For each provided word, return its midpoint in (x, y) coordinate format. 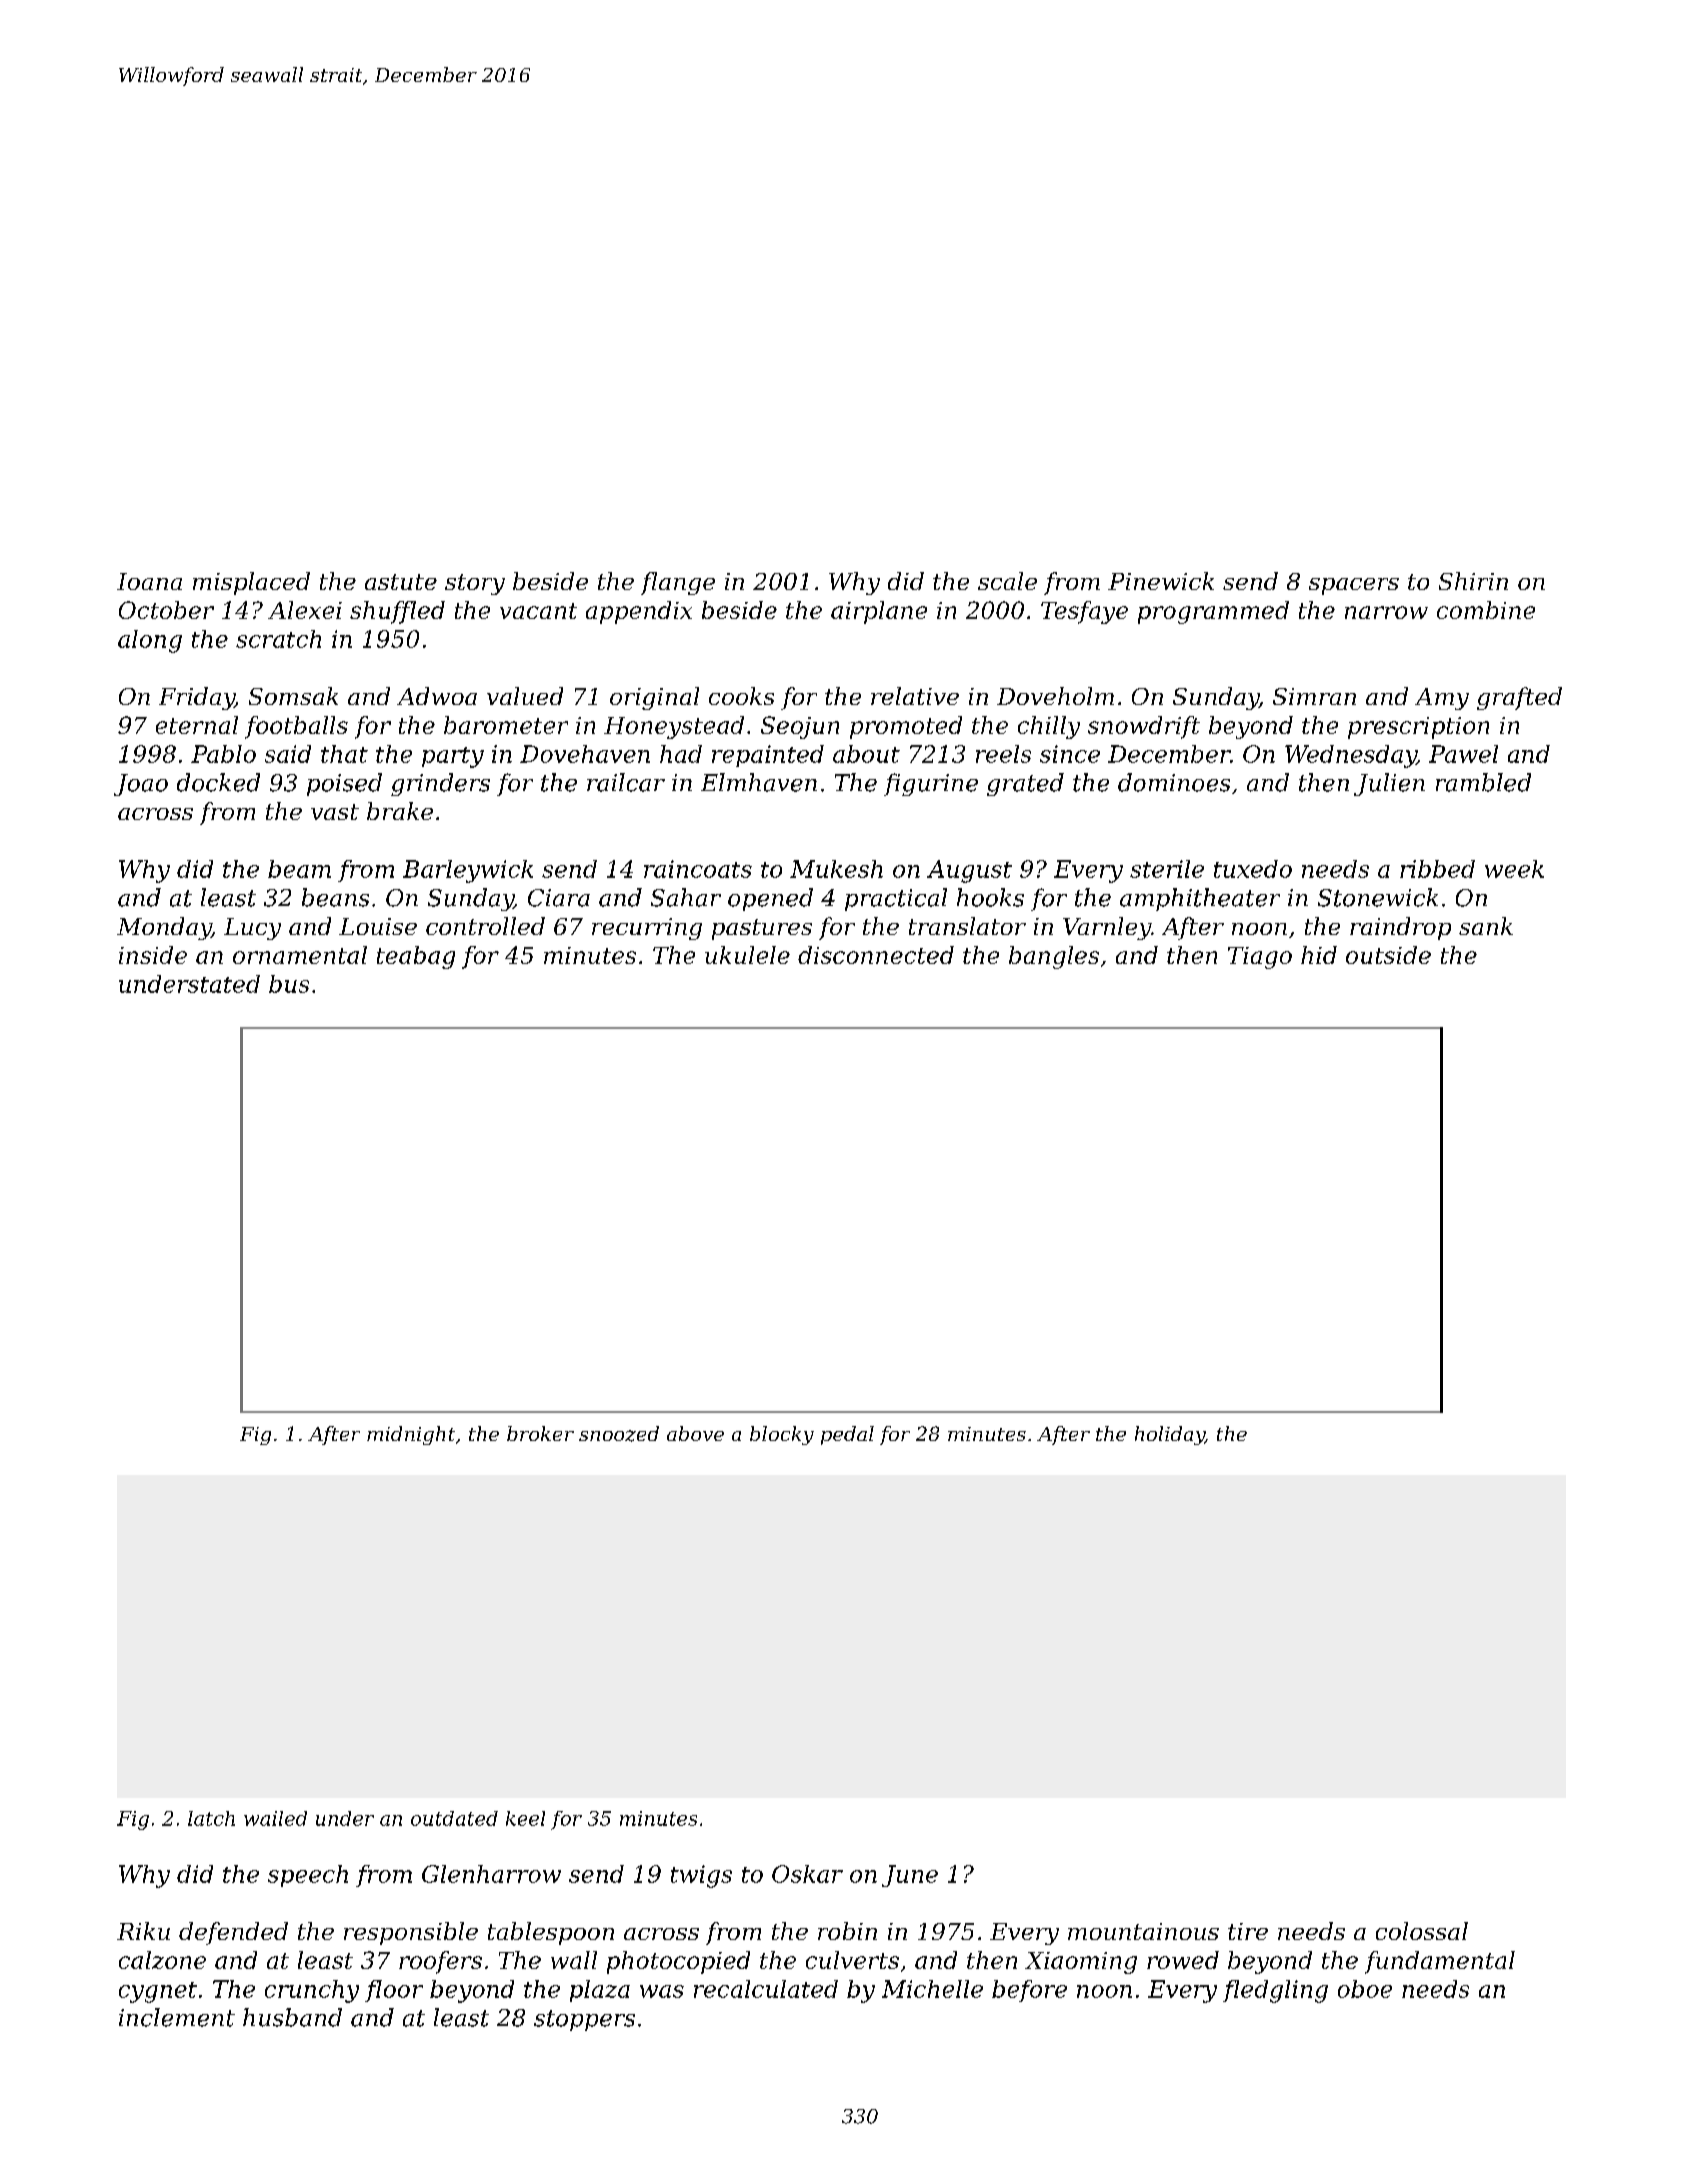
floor (394, 1991)
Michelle (932, 1989)
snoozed (619, 1434)
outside (1388, 955)
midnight (411, 1435)
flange (678, 583)
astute (401, 582)
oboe (1365, 1989)
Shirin (1473, 581)
